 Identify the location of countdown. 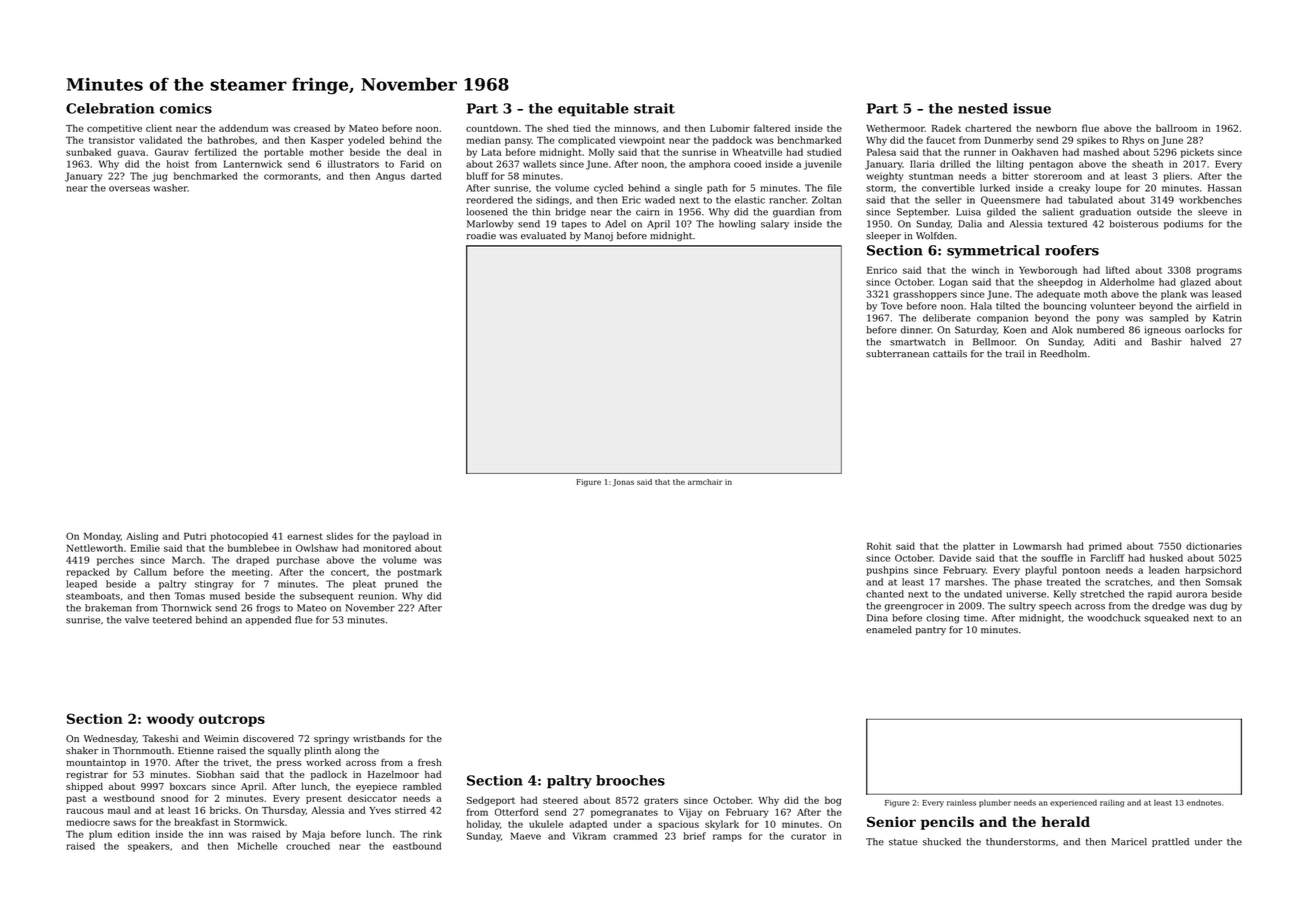
(492, 128).
